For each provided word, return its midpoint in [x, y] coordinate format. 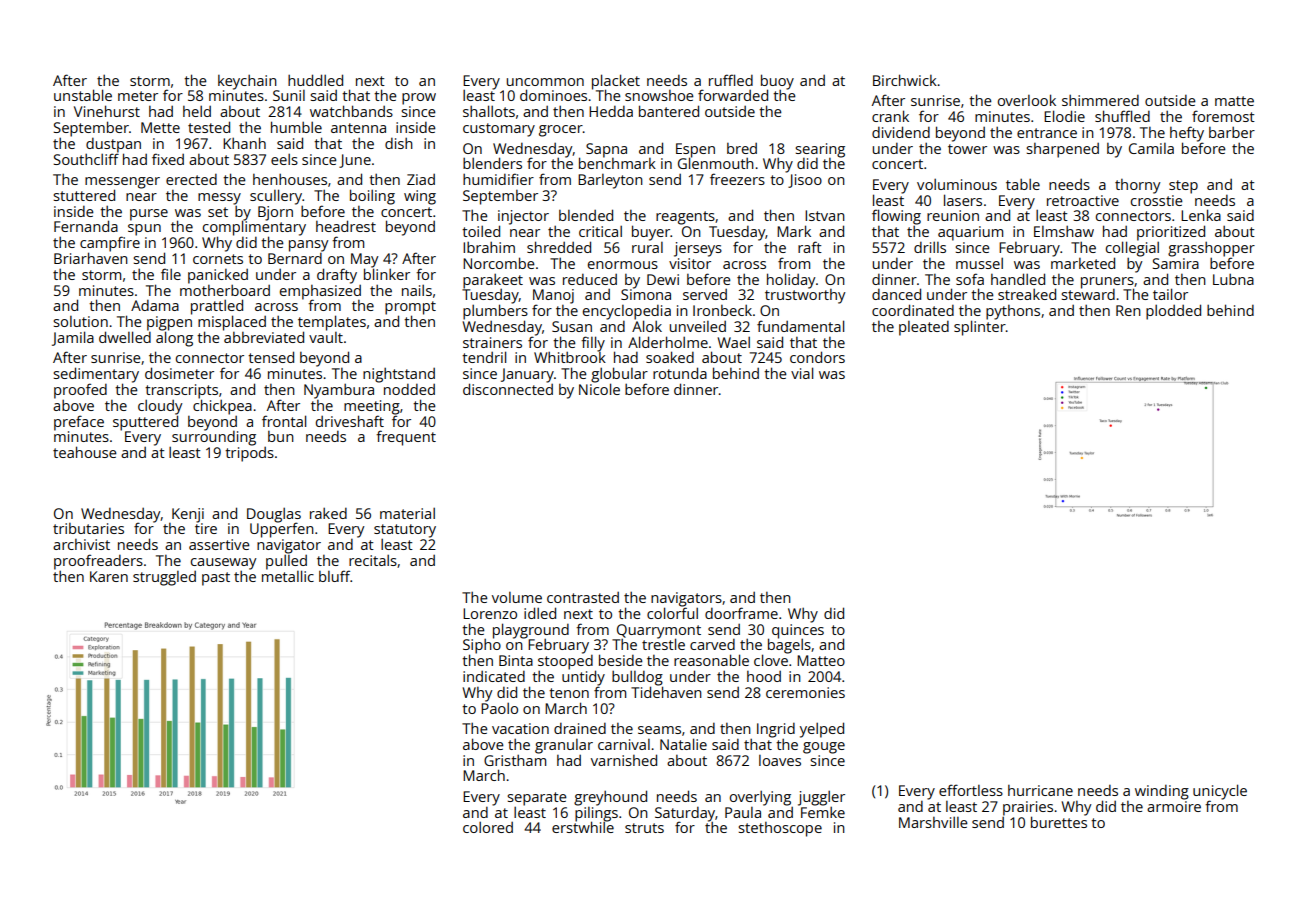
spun [144, 230]
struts [644, 828]
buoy [777, 82]
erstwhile [583, 827]
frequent [406, 438]
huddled [315, 80]
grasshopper [1211, 249]
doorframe [741, 613]
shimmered [1100, 100]
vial [802, 373]
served [705, 294]
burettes [1059, 822]
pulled [286, 562]
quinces [798, 631]
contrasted [583, 597]
